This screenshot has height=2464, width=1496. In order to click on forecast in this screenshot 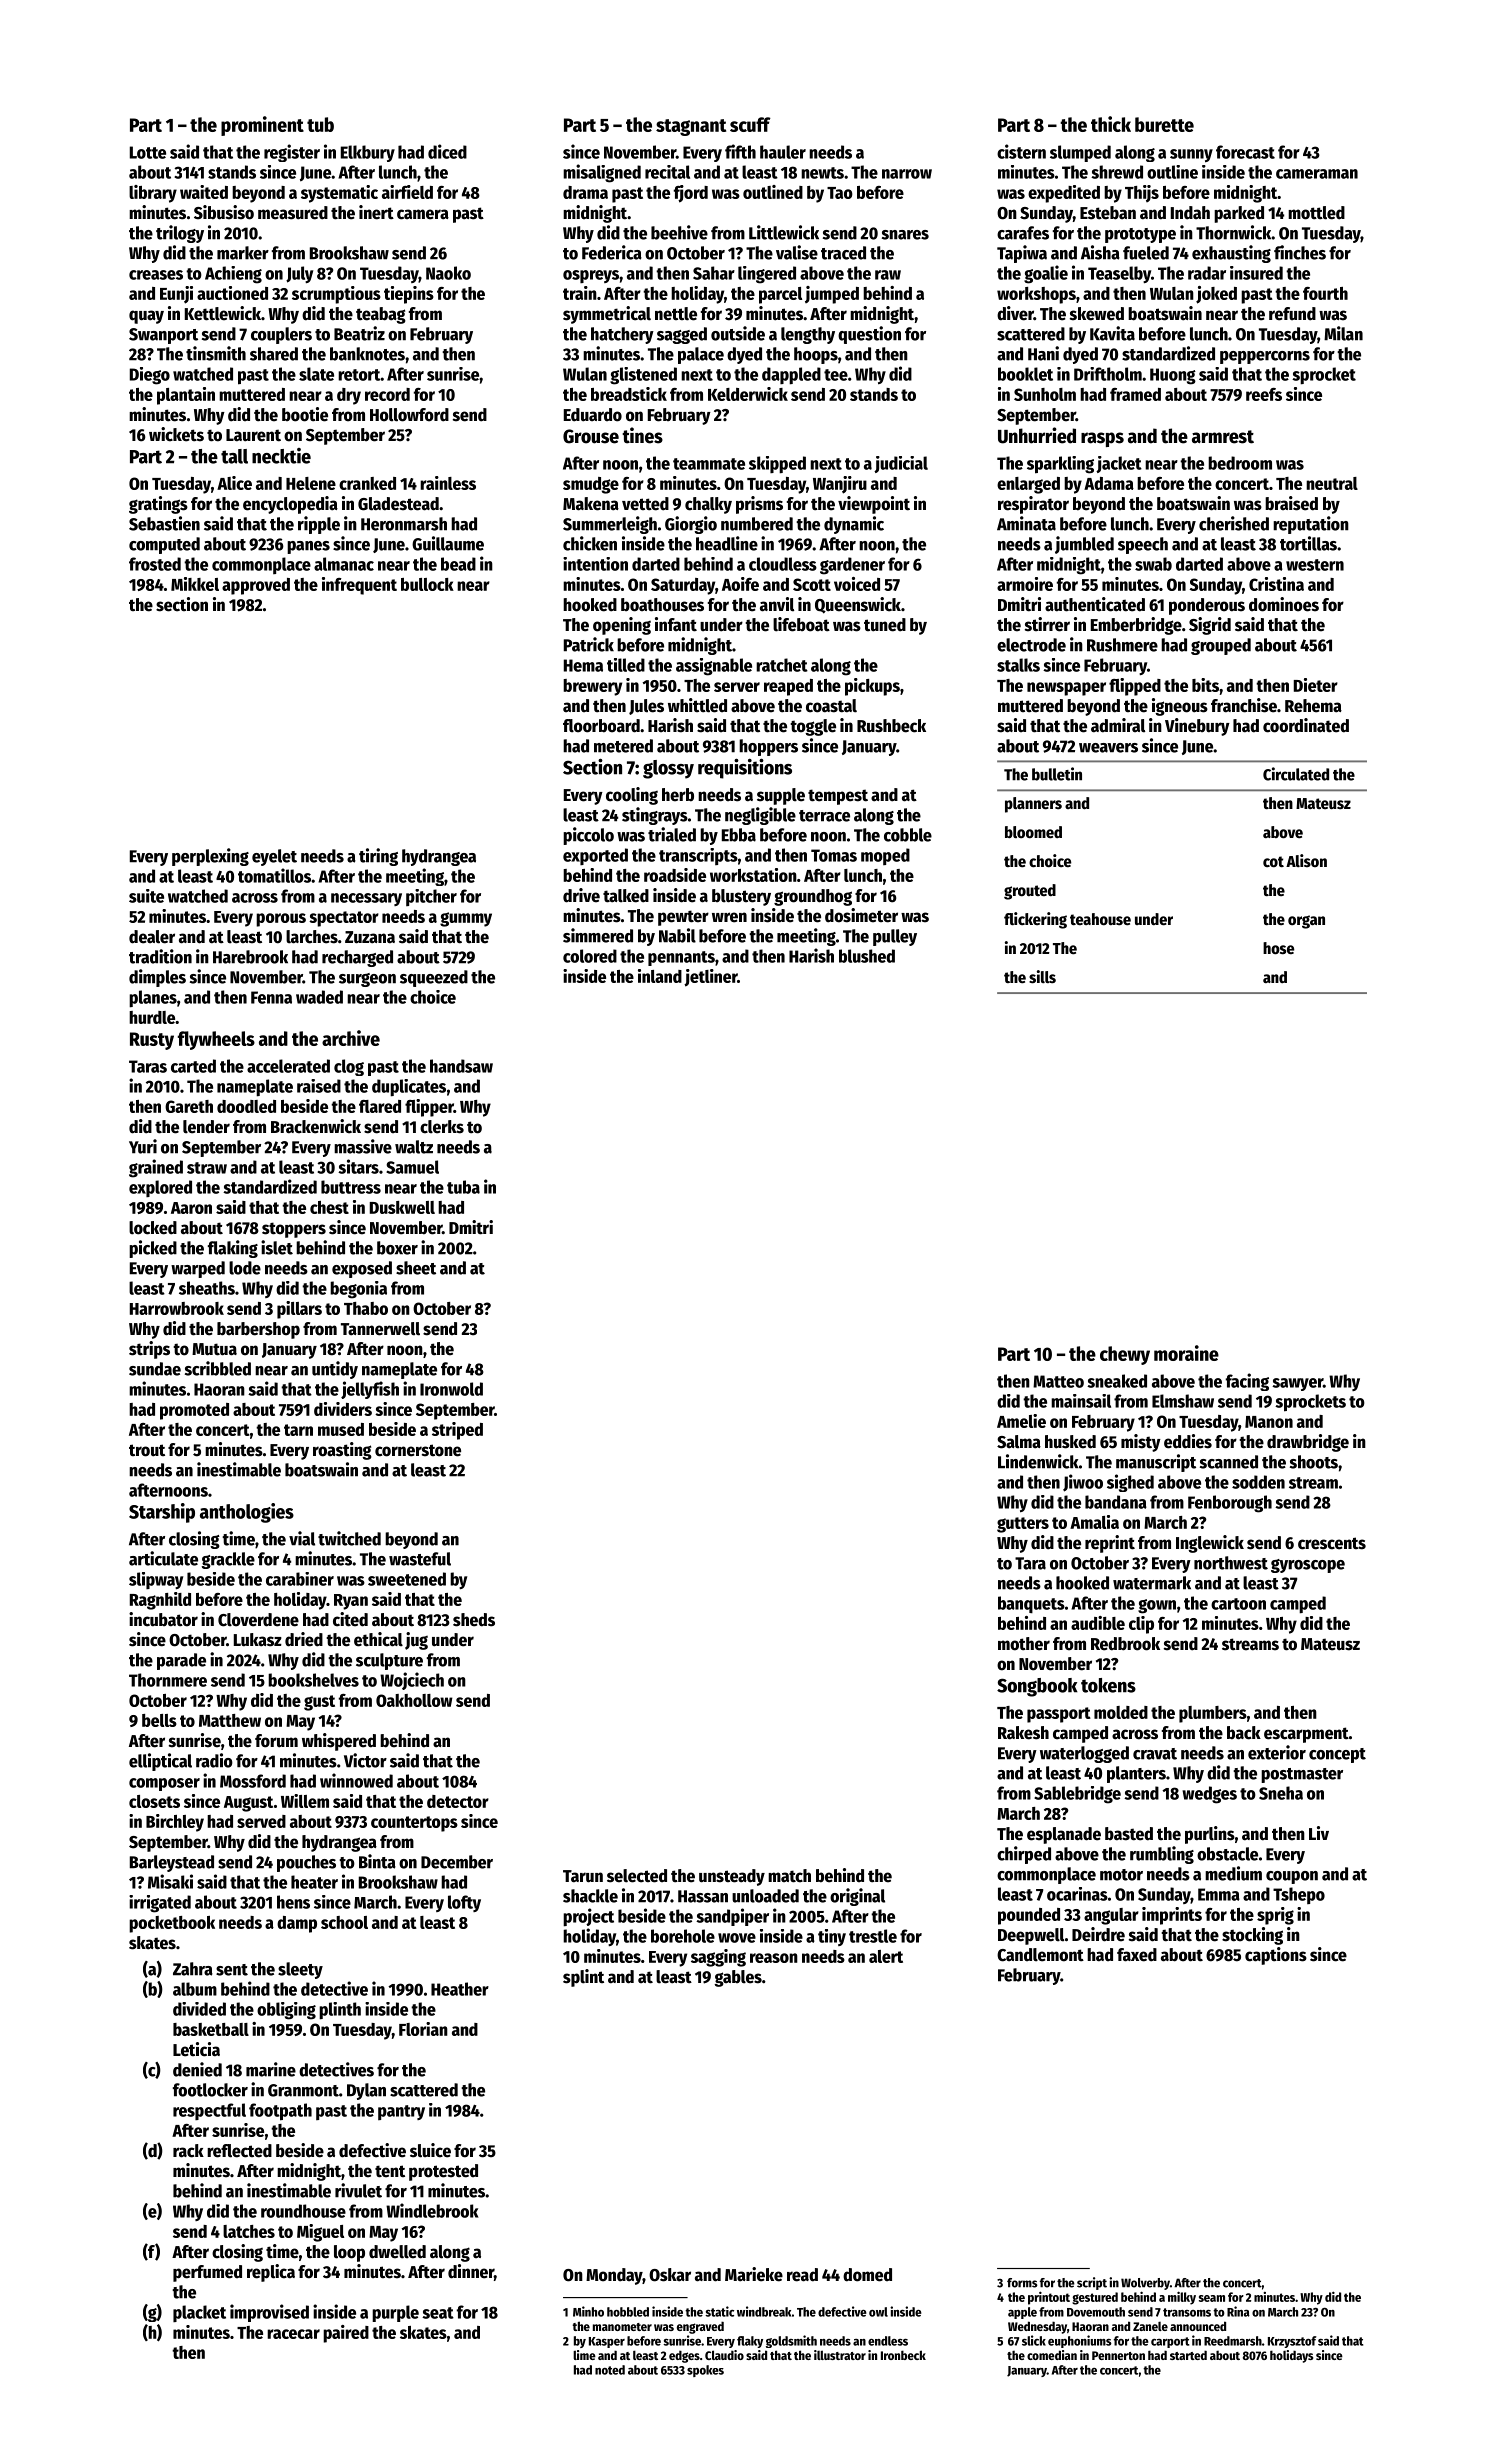, I will do `click(1245, 152)`.
